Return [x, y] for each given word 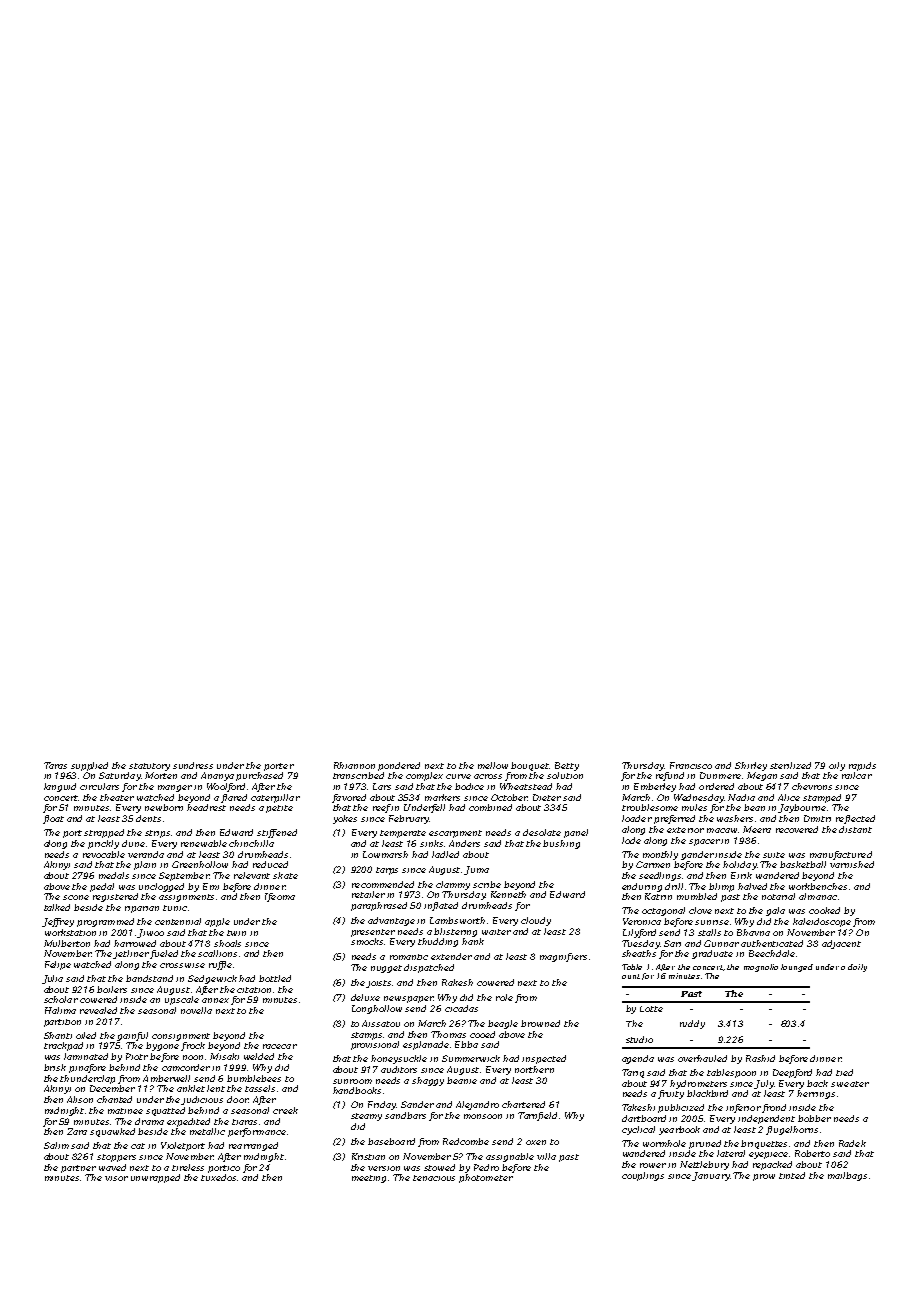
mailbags [847, 1176]
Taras [55, 765]
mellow [493, 765]
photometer [486, 1178]
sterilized [790, 765]
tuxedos [218, 1177]
